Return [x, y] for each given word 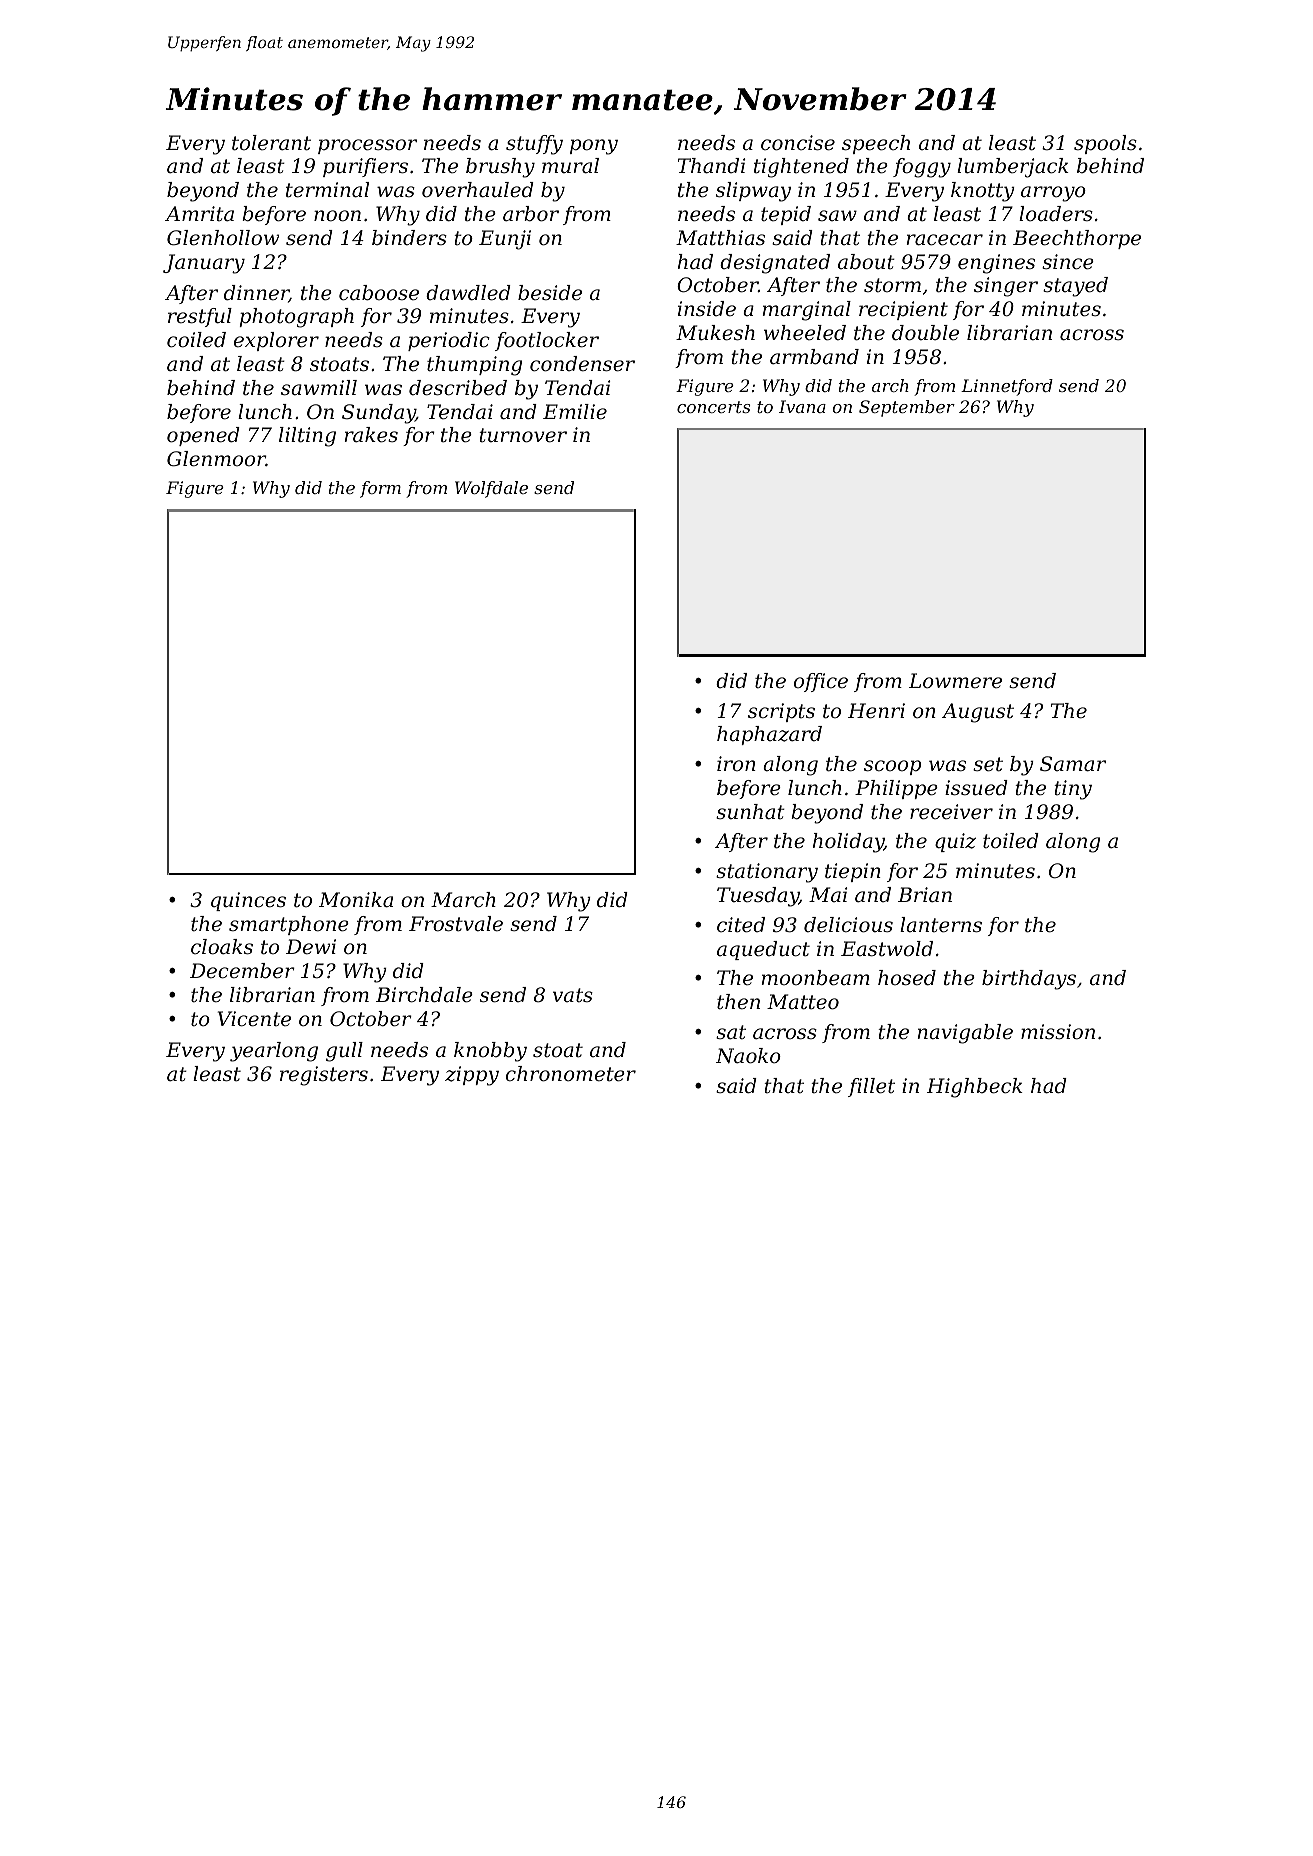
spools [1105, 144]
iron [736, 763]
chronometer [571, 1074]
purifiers [365, 167]
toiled [1011, 841]
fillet [871, 1087]
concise [798, 143]
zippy [472, 1076]
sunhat [750, 812]
